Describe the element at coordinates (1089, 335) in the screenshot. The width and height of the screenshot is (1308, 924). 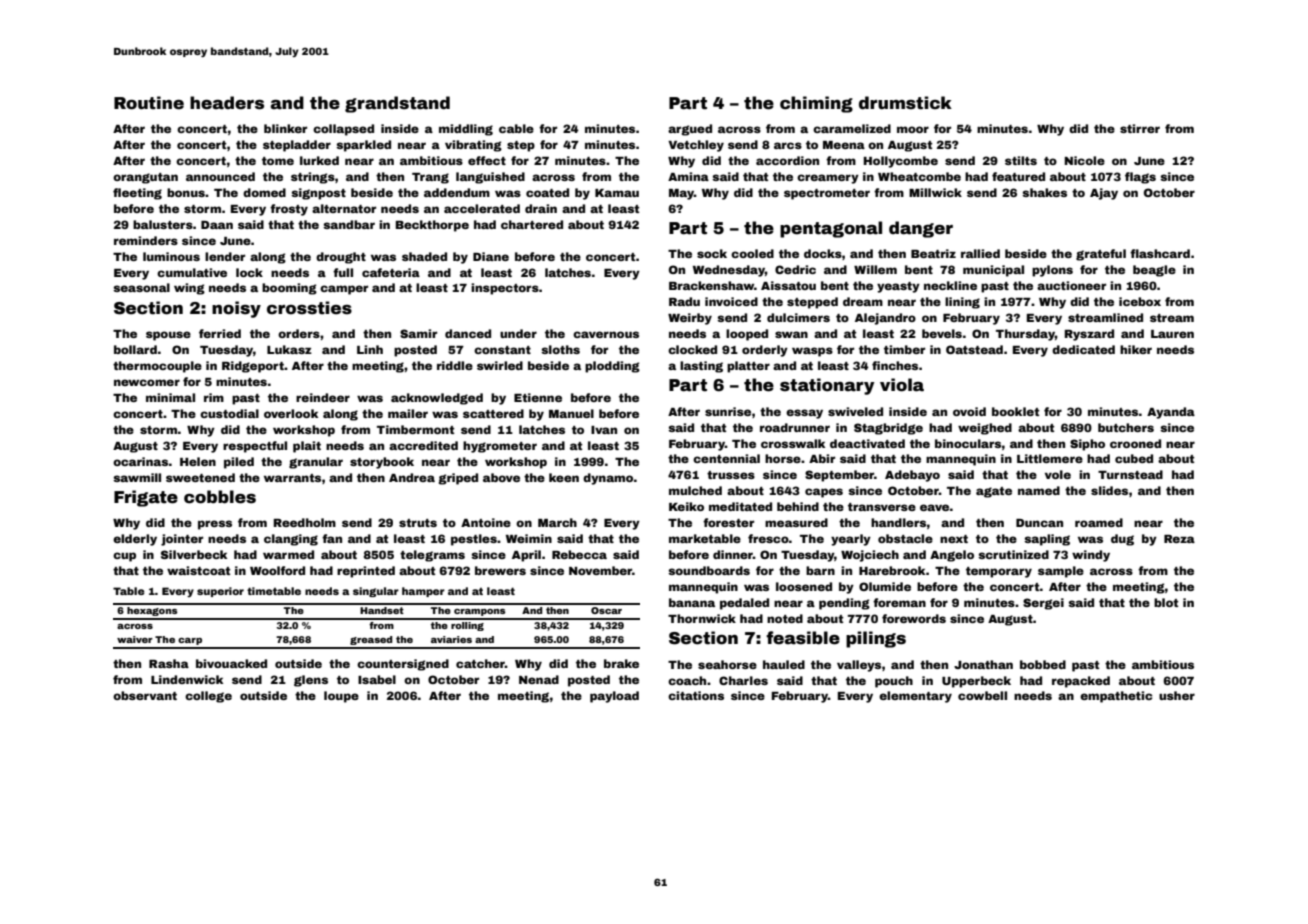
I see `Ryszard` at that location.
